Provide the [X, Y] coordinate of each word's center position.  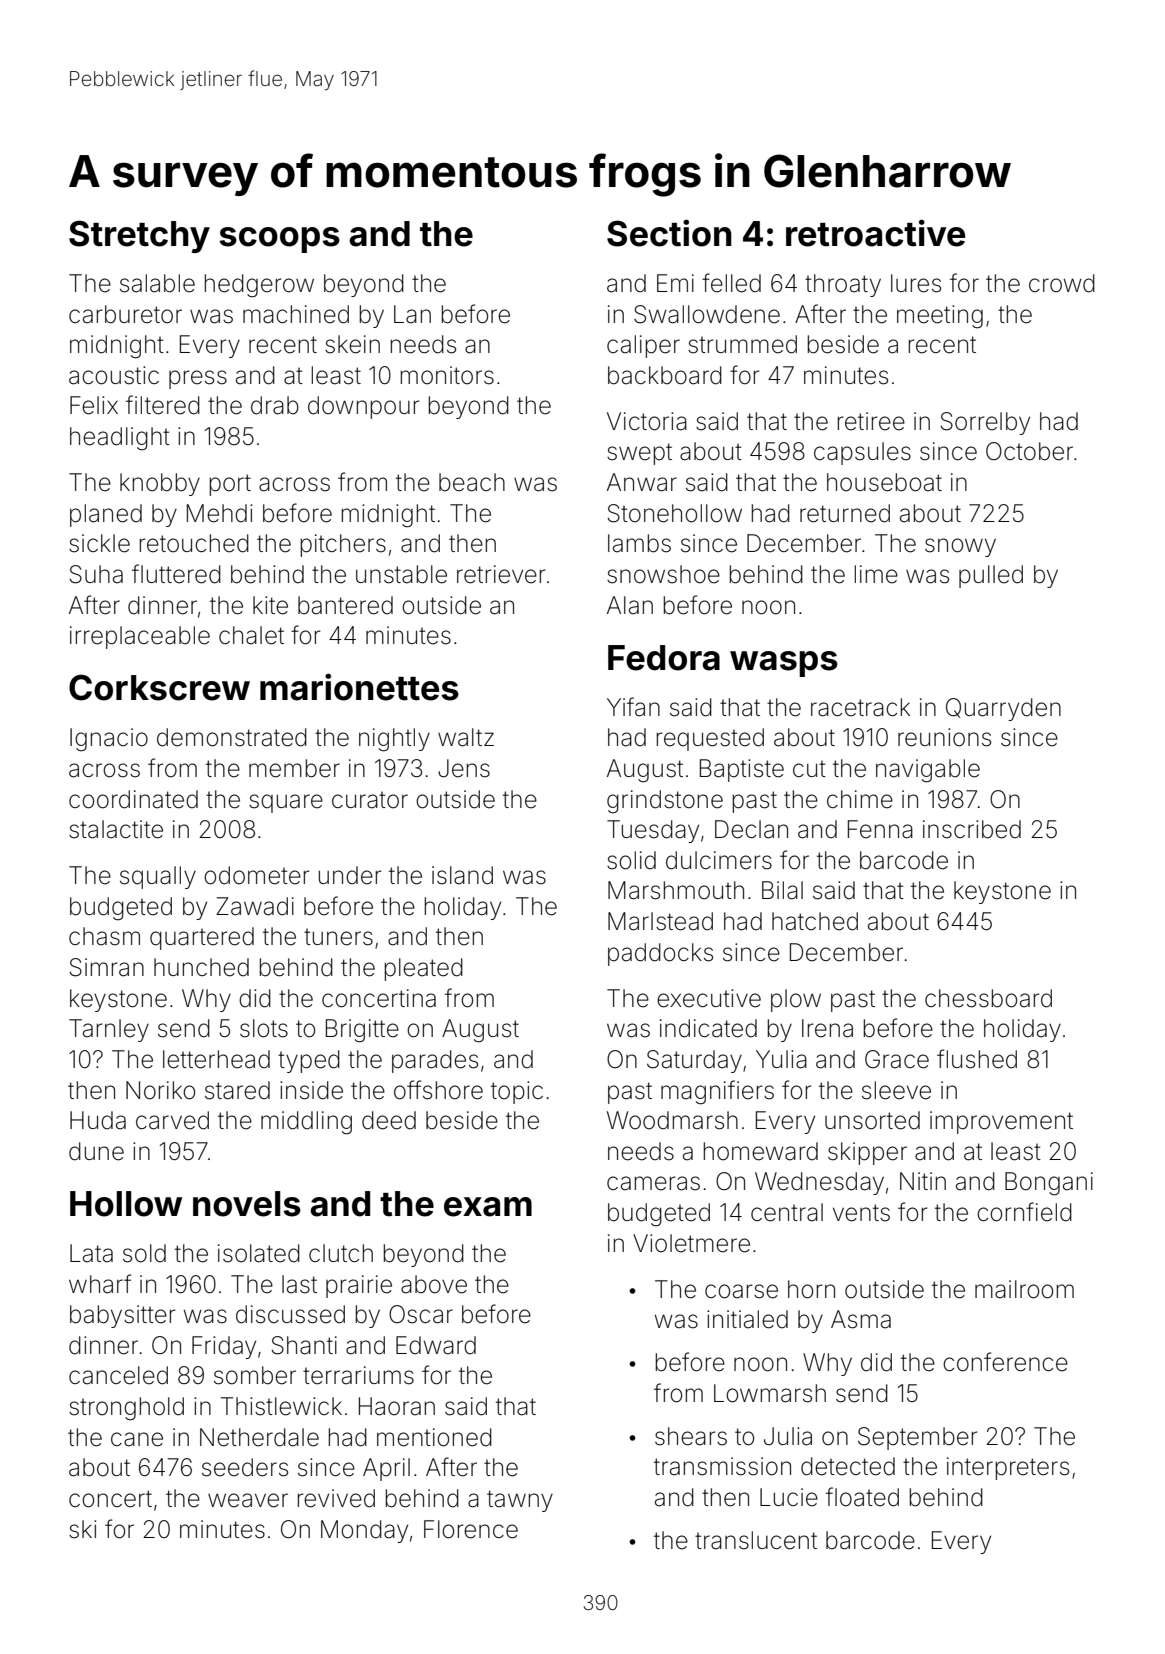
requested [710, 739]
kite [270, 605]
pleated [424, 969]
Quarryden [1003, 709]
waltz [466, 737]
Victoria [647, 421]
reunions [944, 737]
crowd [1062, 283]
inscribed [972, 829]
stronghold [126, 1409]
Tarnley [109, 1030]
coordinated [133, 799]
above [434, 1284]
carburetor [125, 314]
